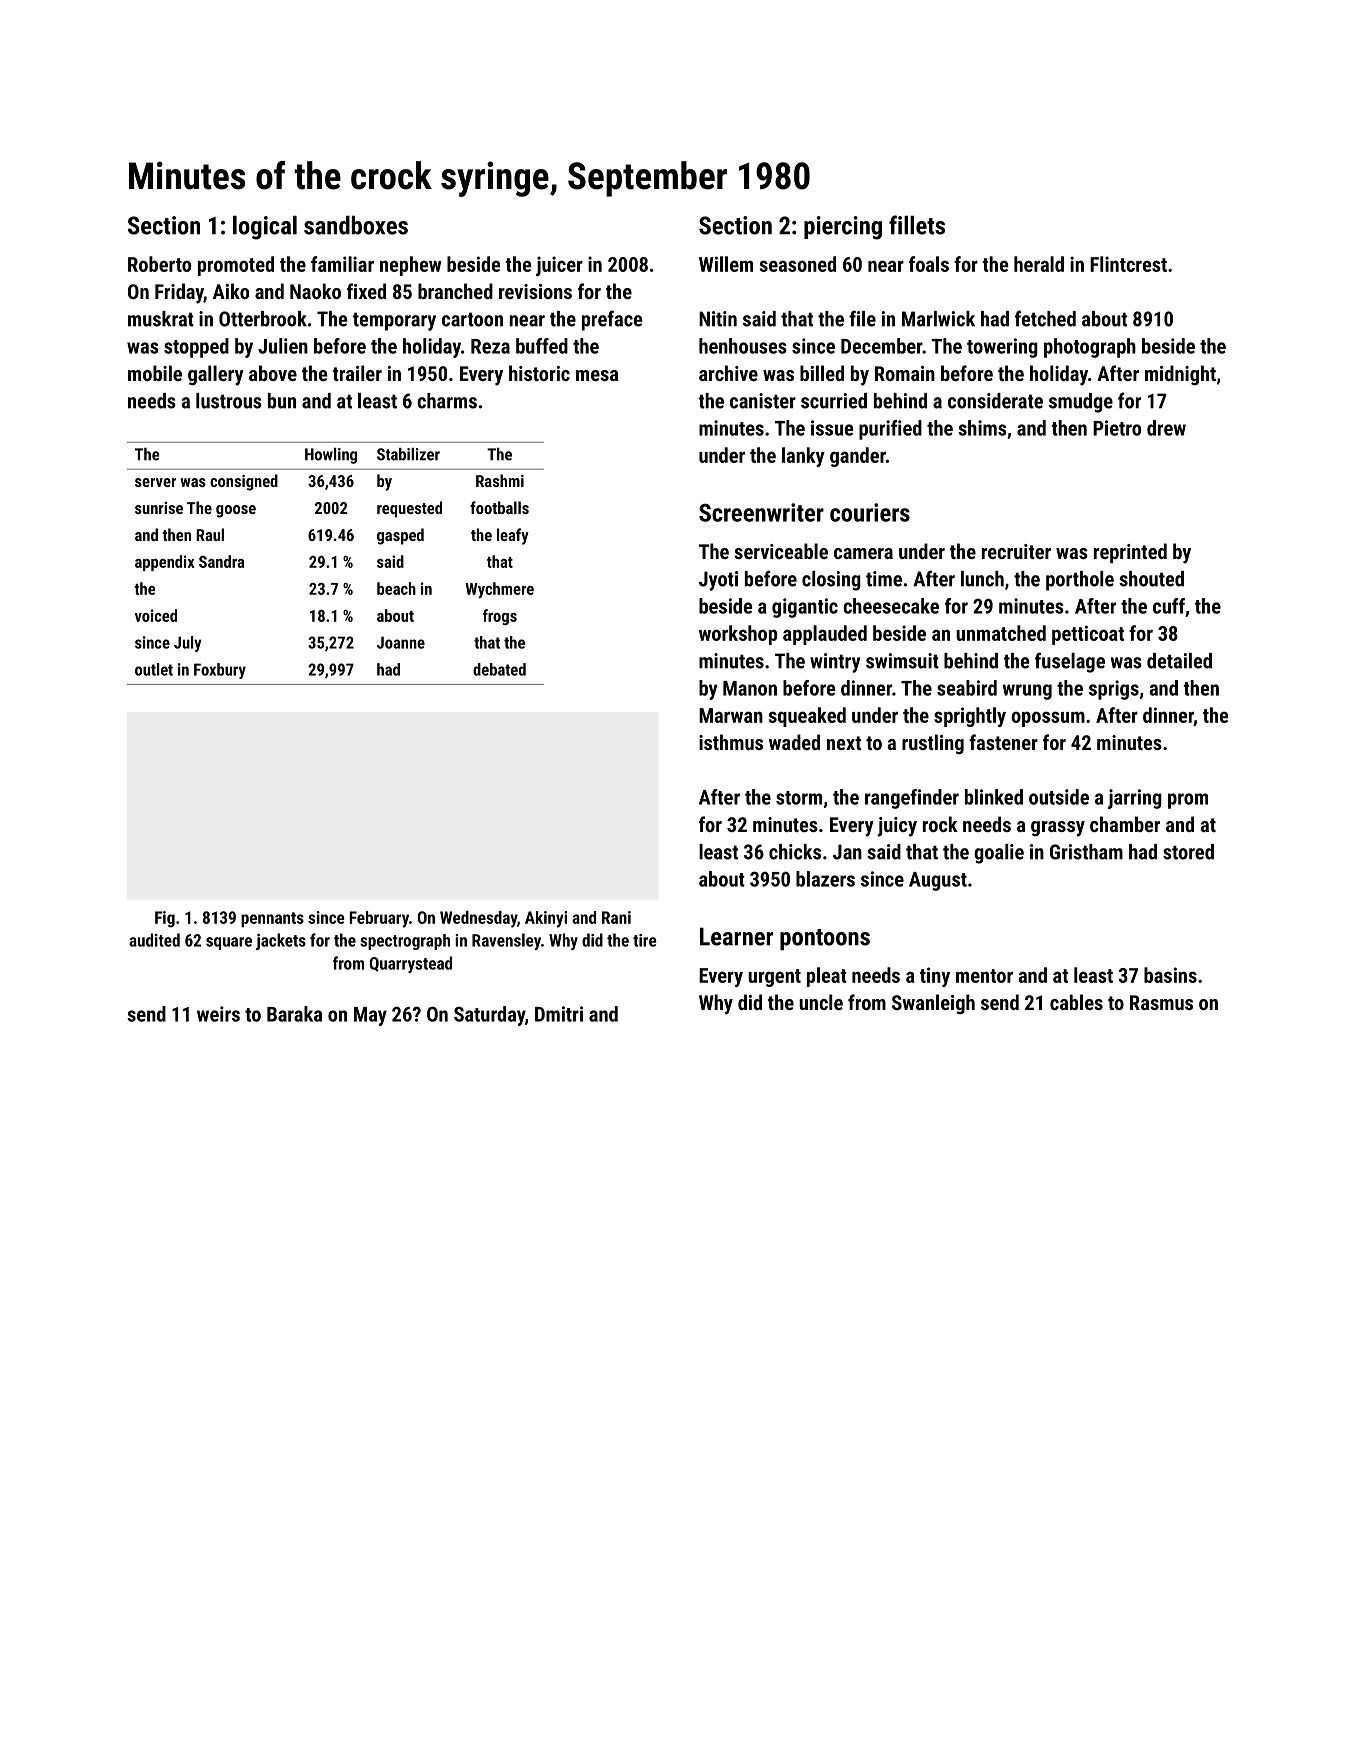 Image resolution: width=1357 pixels, height=1757 pixels. I want to click on server, so click(155, 482).
